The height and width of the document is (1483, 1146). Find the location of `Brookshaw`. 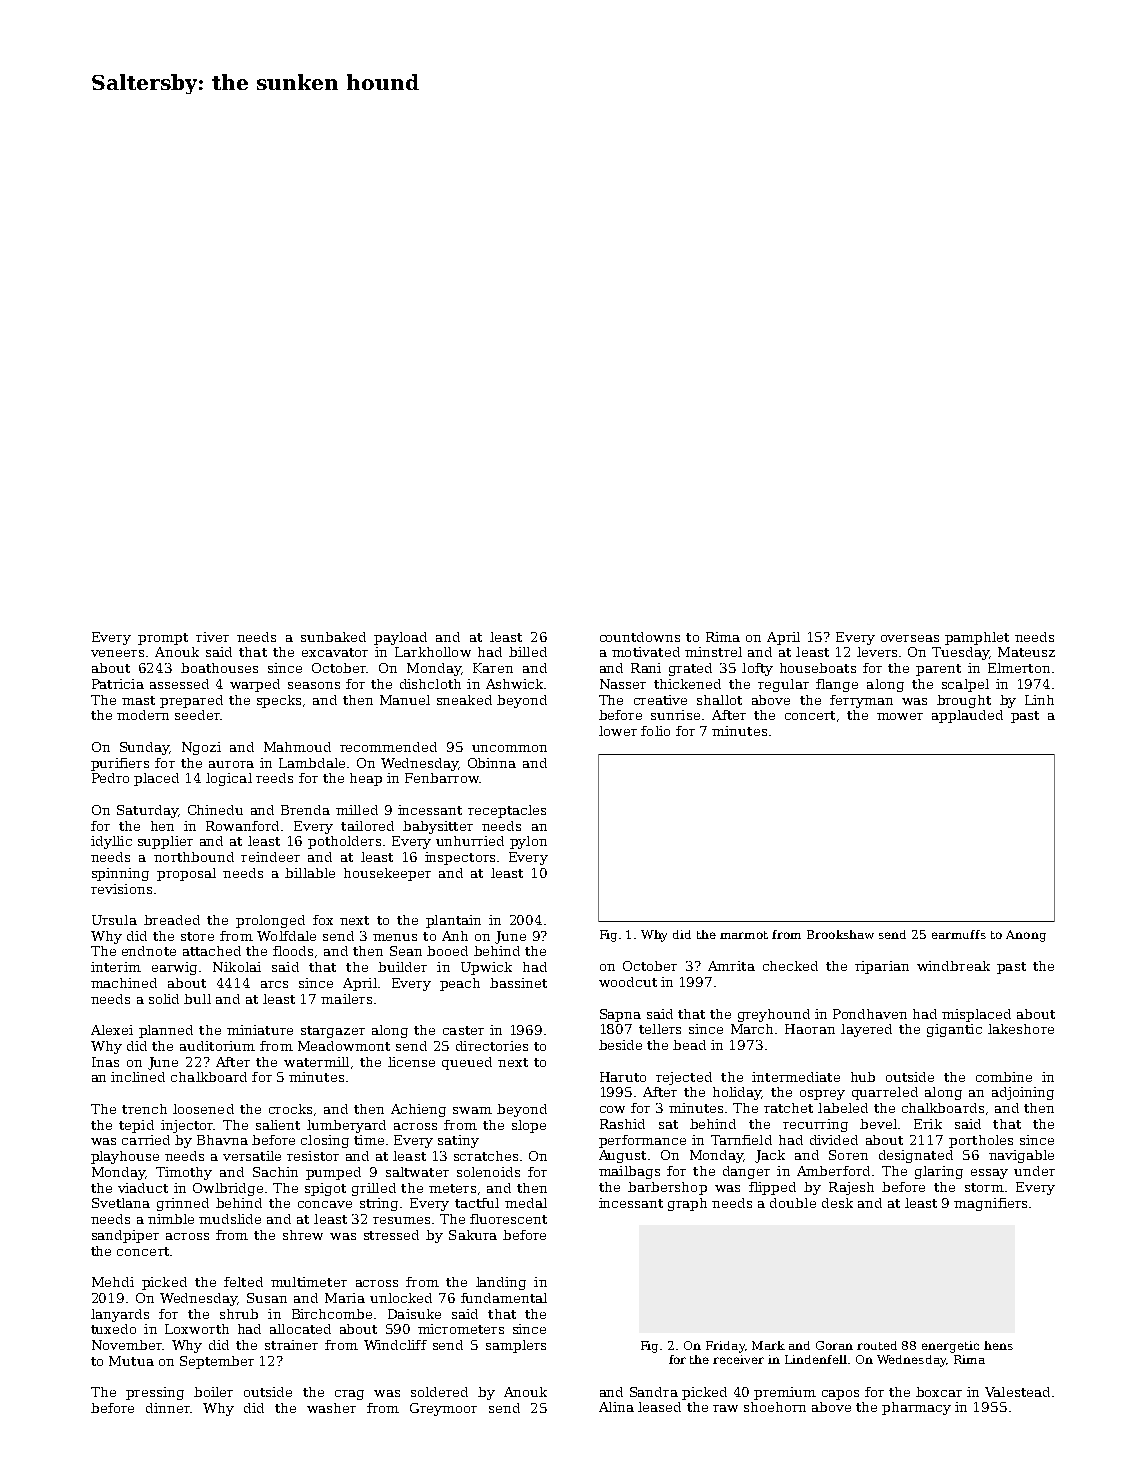

Brookshaw is located at coordinates (840, 934).
